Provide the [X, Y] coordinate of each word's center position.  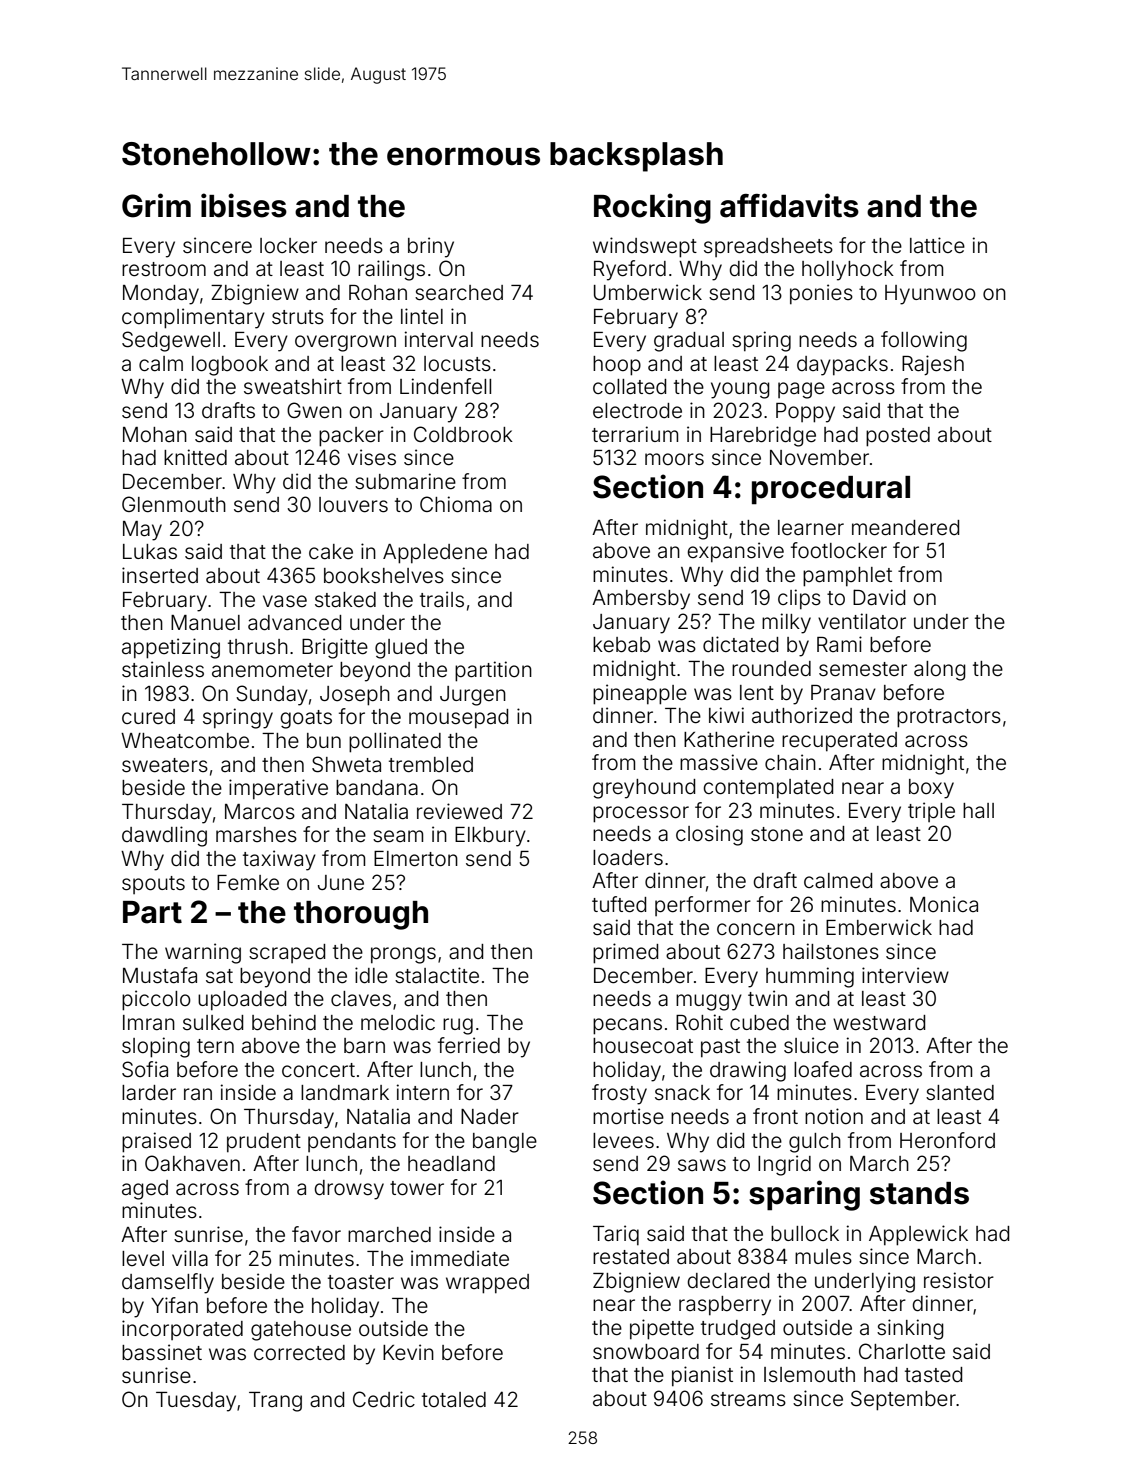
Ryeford [630, 270]
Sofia [145, 1069]
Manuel [205, 623]
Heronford [947, 1140]
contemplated [768, 788]
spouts [153, 885]
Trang [275, 1402]
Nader [490, 1117]
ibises [244, 205]
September [903, 1400]
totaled [454, 1399]
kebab [621, 645]
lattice [937, 245]
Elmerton [416, 859]
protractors [949, 718]
